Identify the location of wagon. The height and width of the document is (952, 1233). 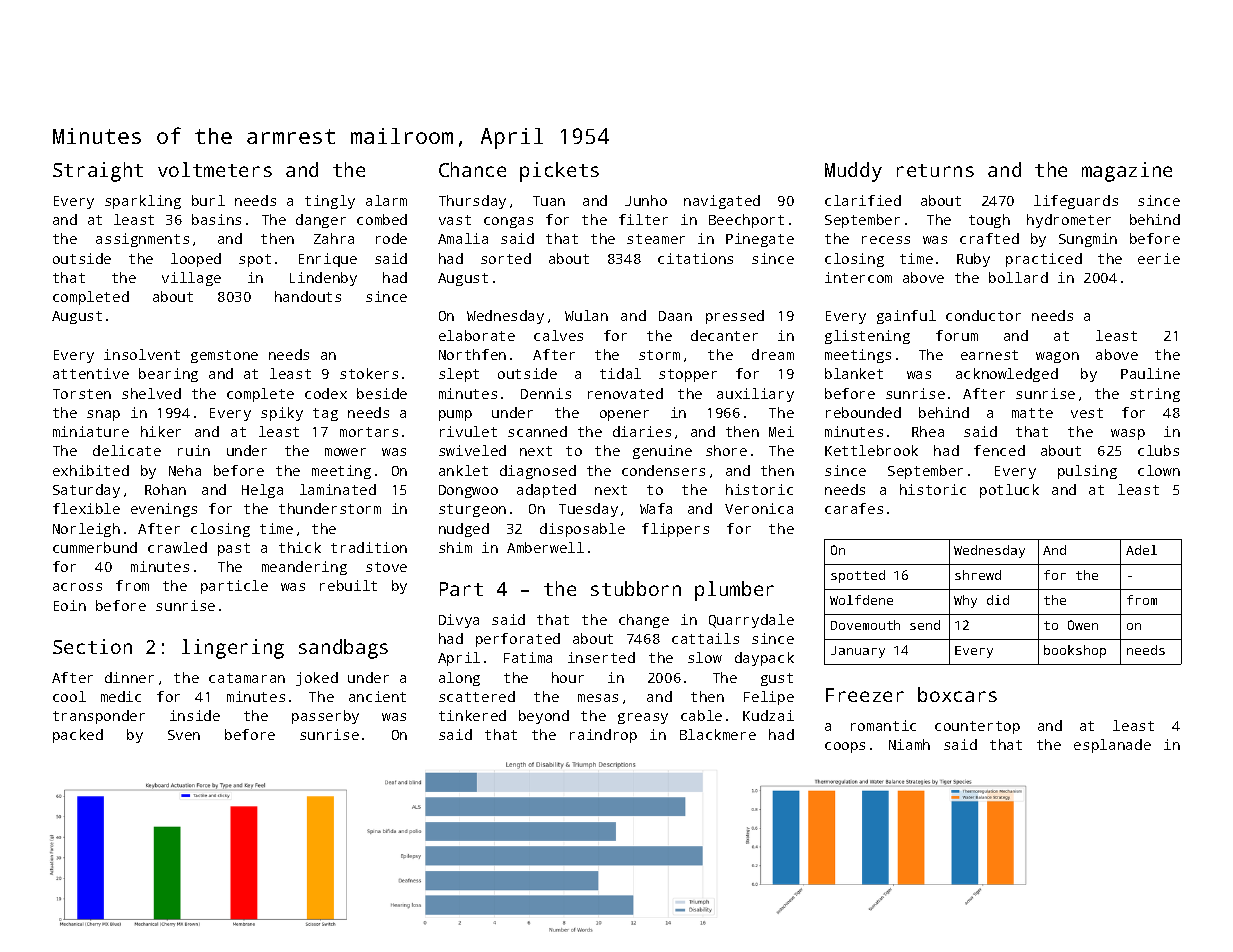
(1057, 357).
